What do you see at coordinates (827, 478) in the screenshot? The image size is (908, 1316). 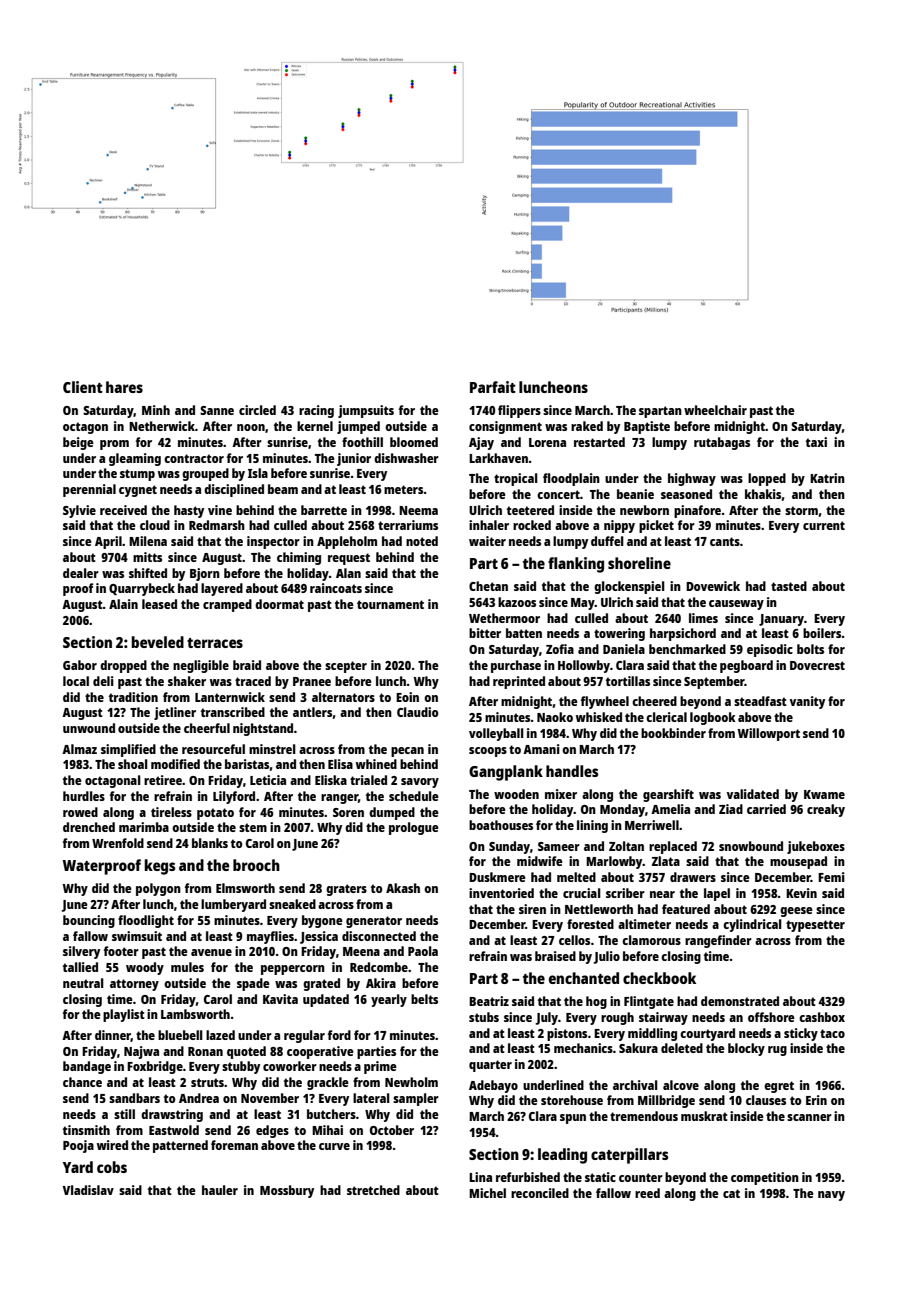 I see `Katrin` at bounding box center [827, 478].
